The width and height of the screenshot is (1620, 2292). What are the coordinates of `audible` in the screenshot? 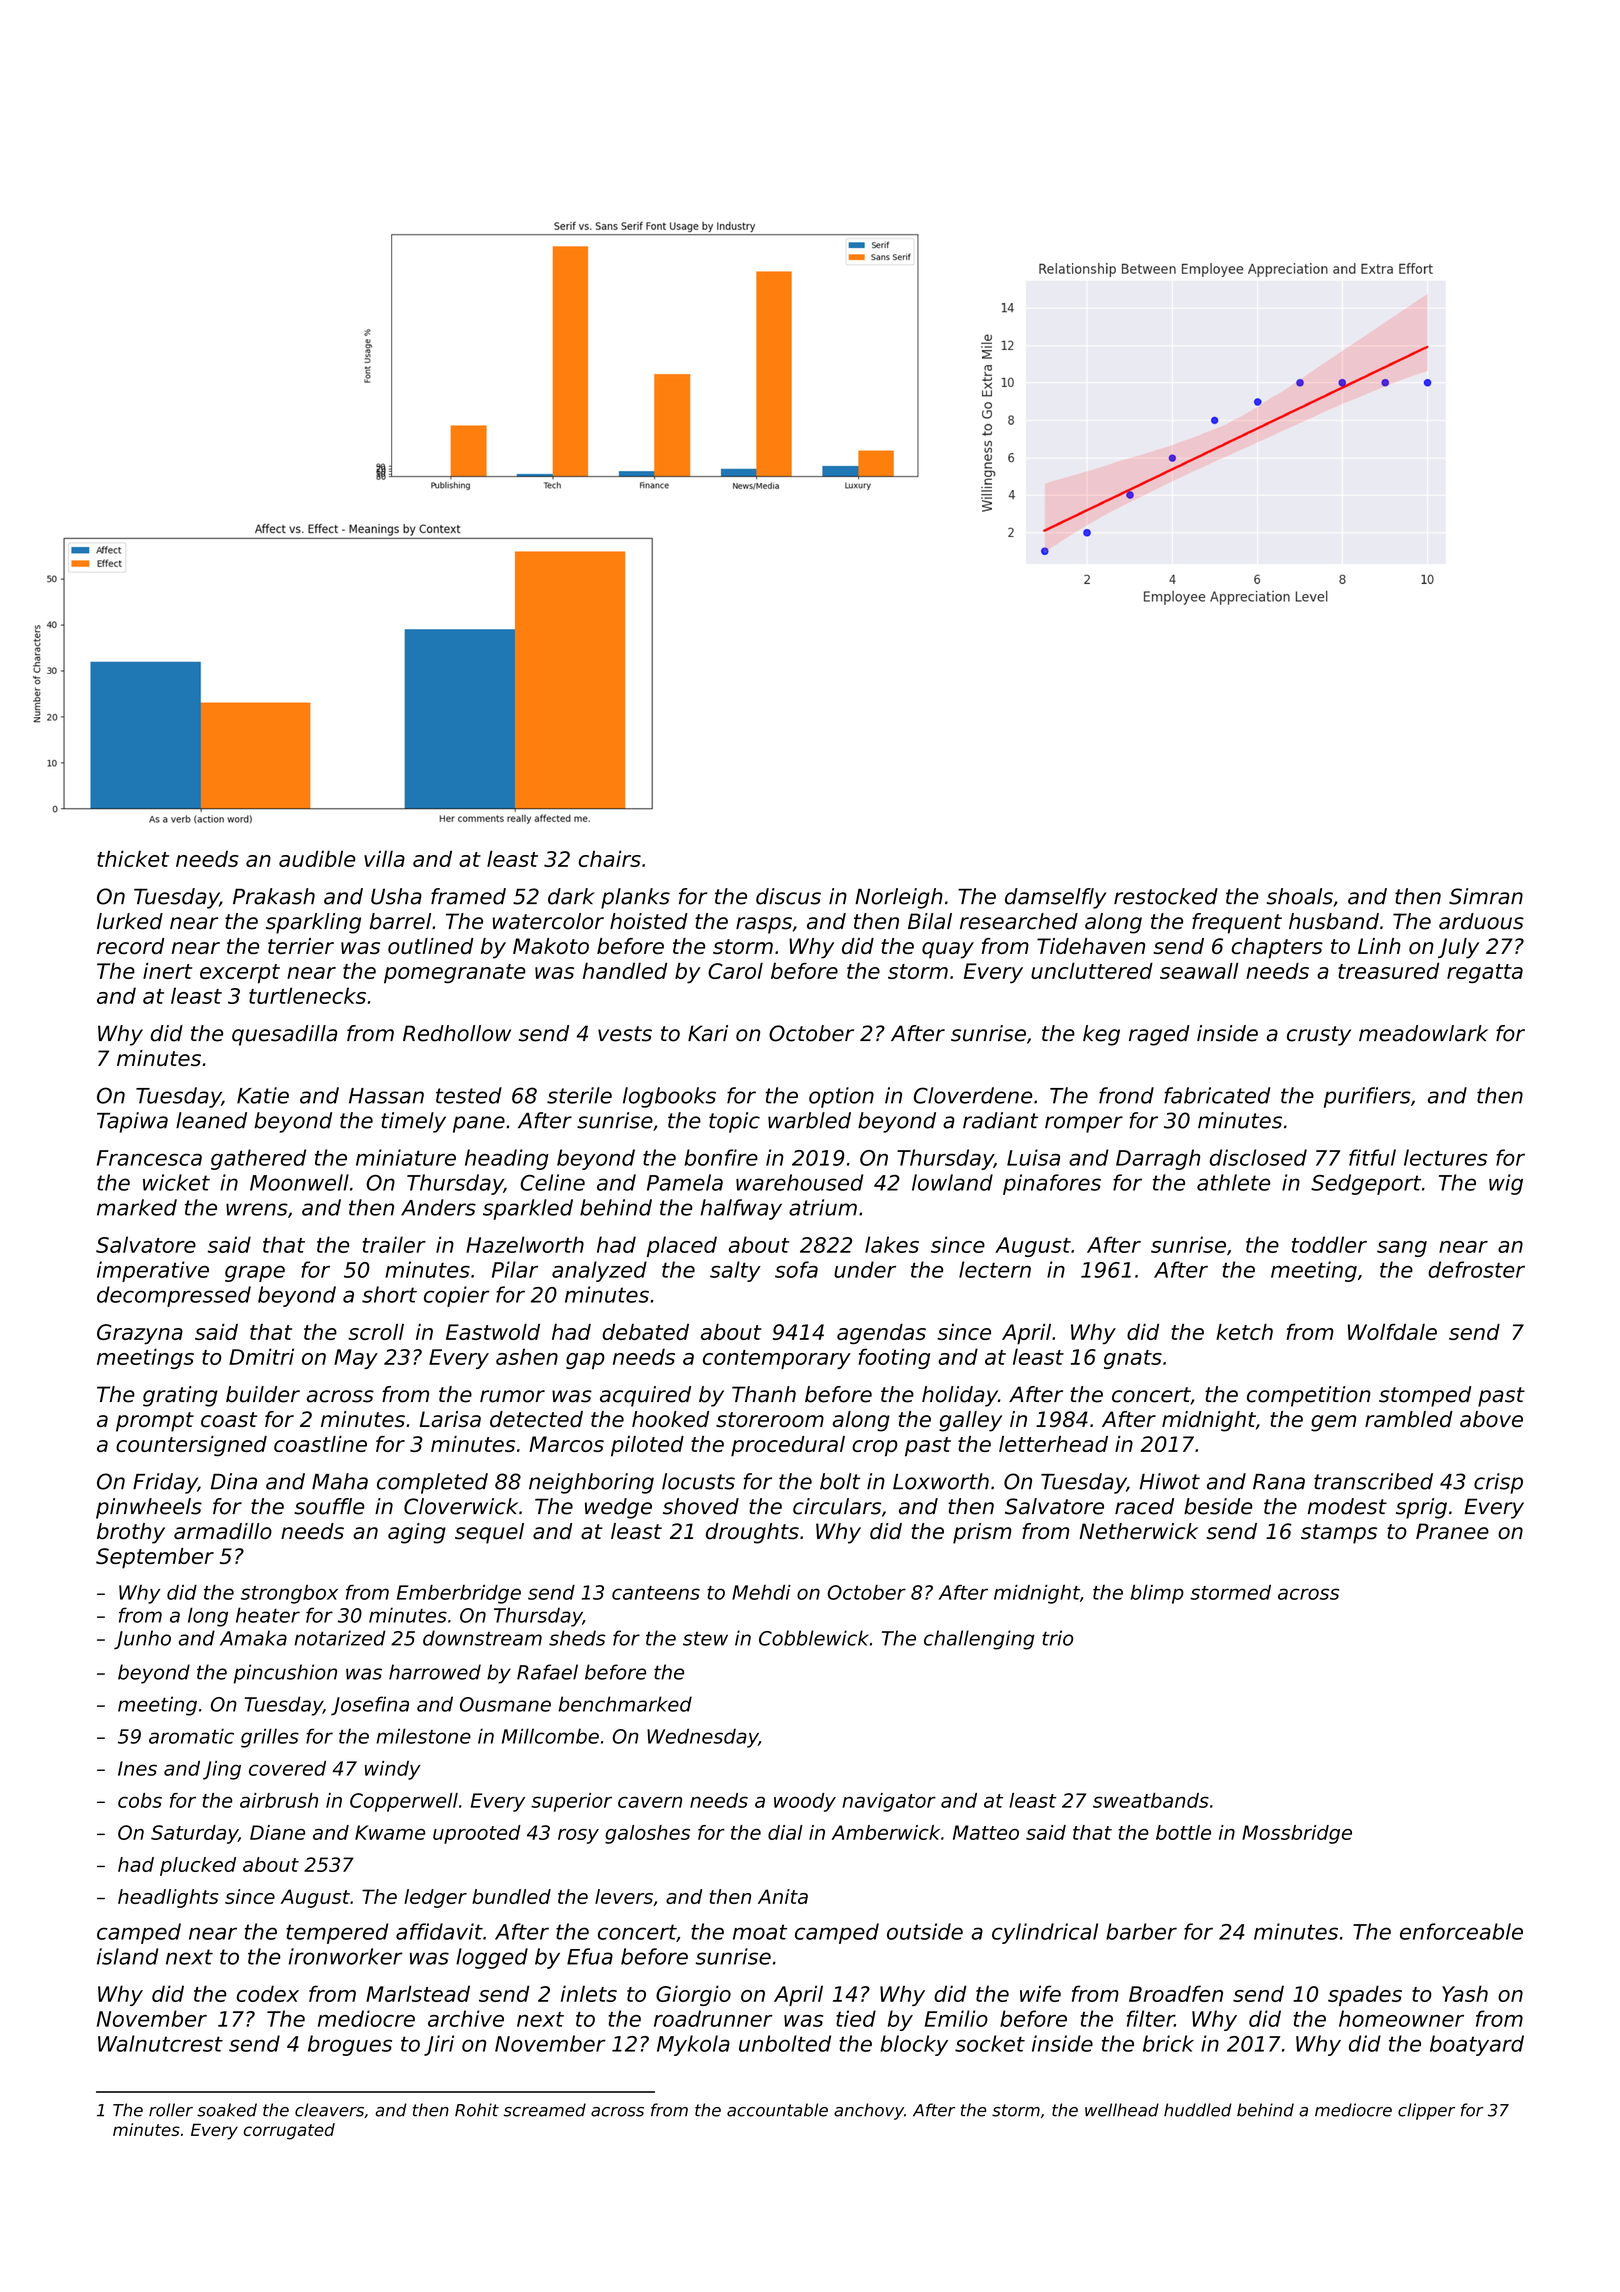 It's located at (317, 858).
